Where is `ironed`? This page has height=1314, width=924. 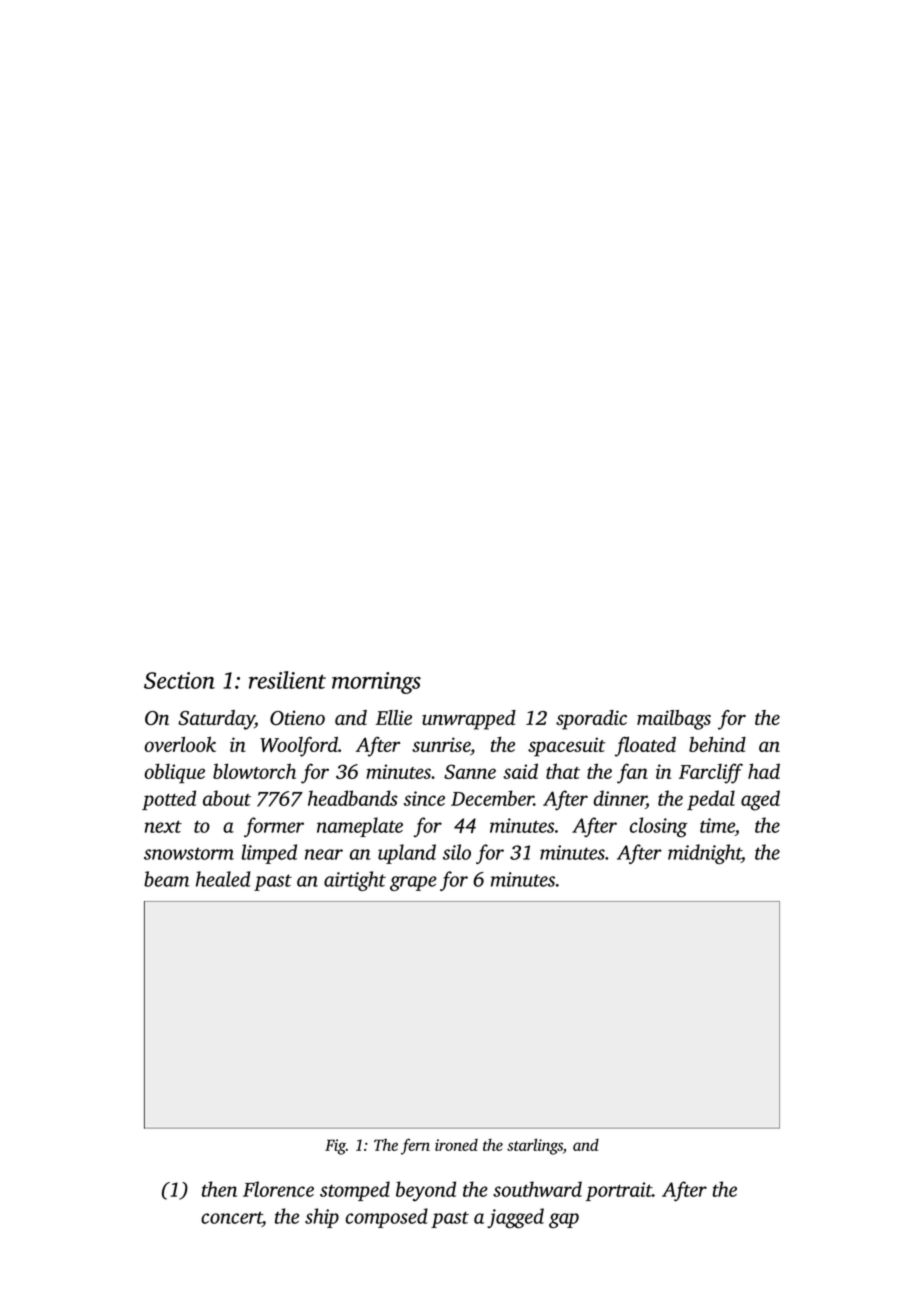 ironed is located at coordinates (456, 1145).
